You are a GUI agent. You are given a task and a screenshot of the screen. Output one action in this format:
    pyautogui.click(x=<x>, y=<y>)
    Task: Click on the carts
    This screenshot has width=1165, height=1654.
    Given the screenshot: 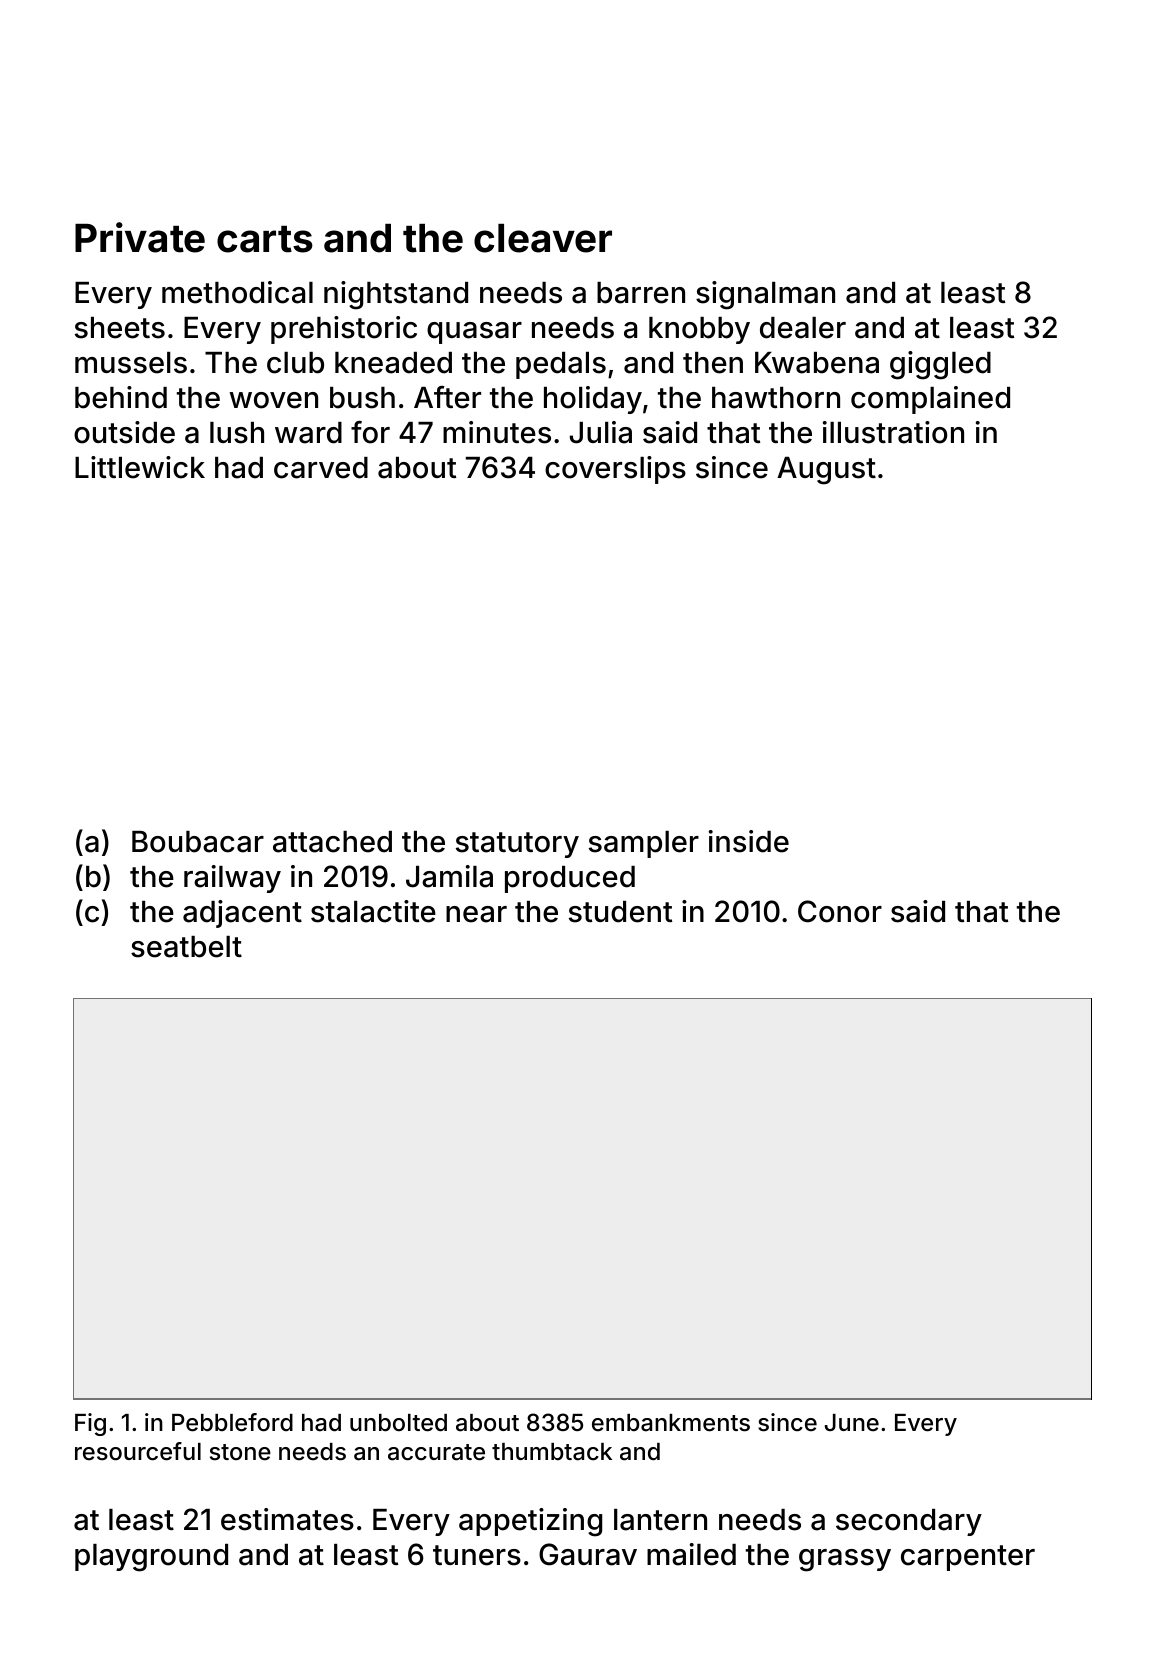 What is the action you would take?
    pyautogui.click(x=265, y=239)
